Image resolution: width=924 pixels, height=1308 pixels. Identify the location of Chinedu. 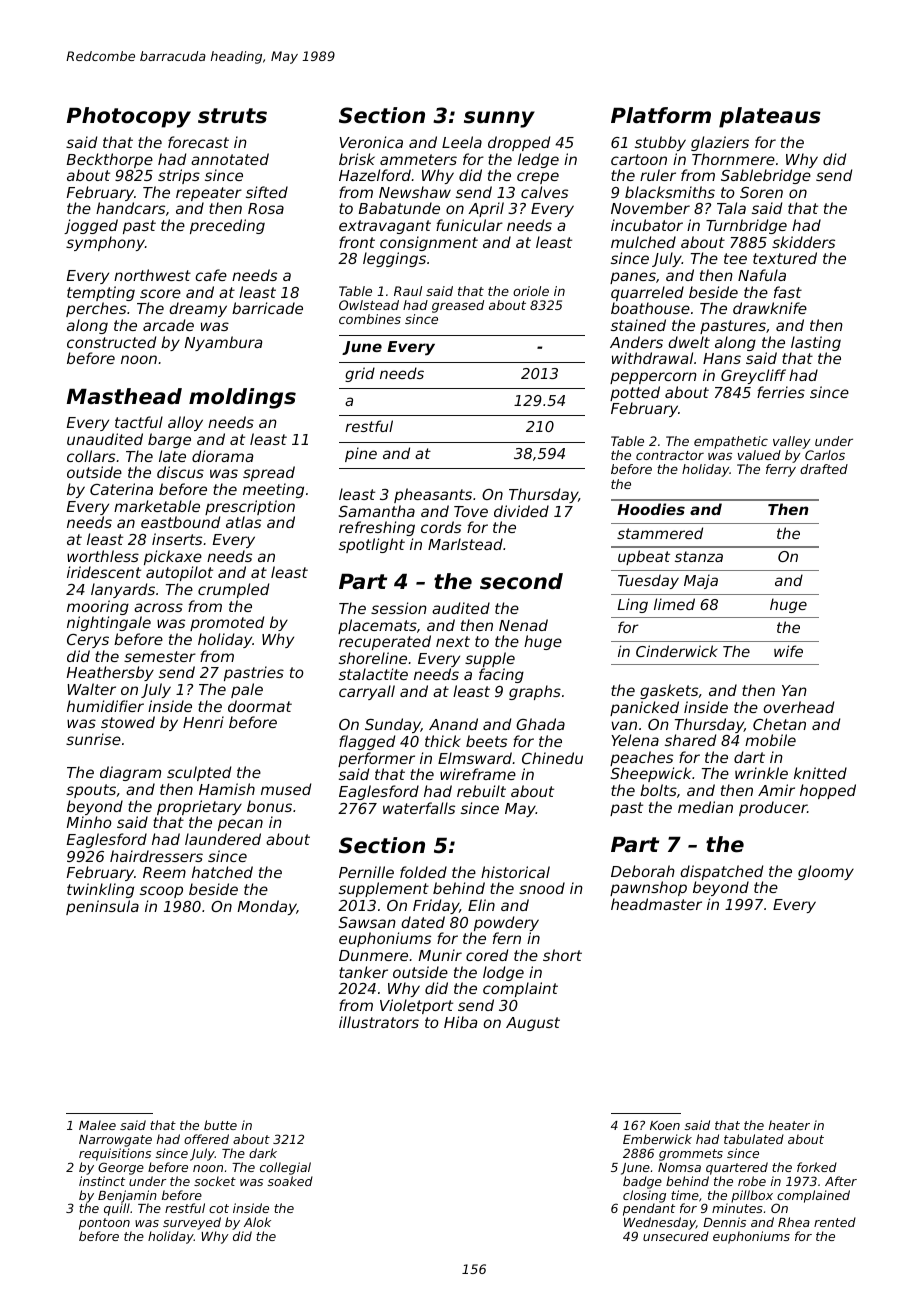
(552, 758).
